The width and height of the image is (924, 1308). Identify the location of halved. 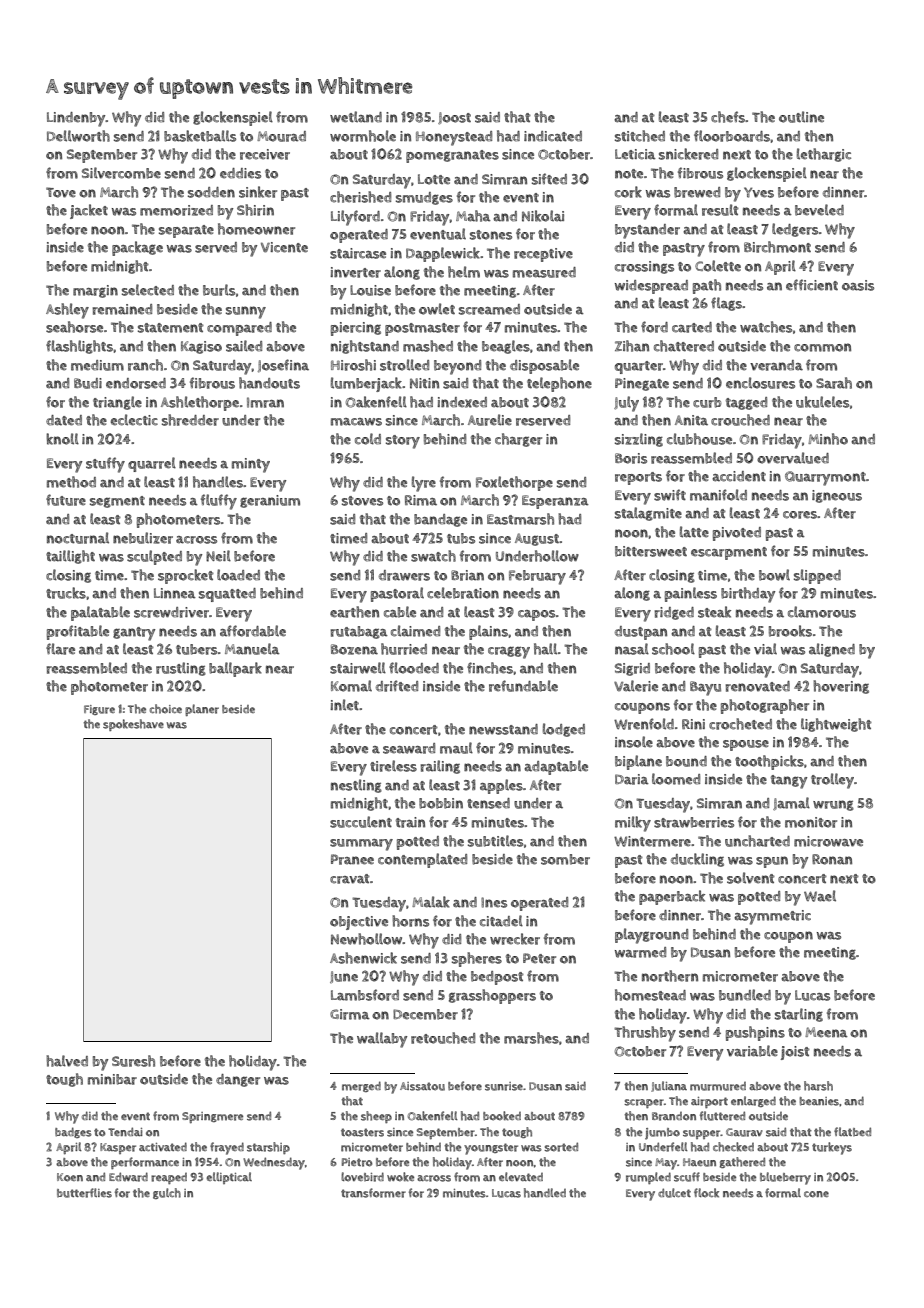
(67, 1061).
